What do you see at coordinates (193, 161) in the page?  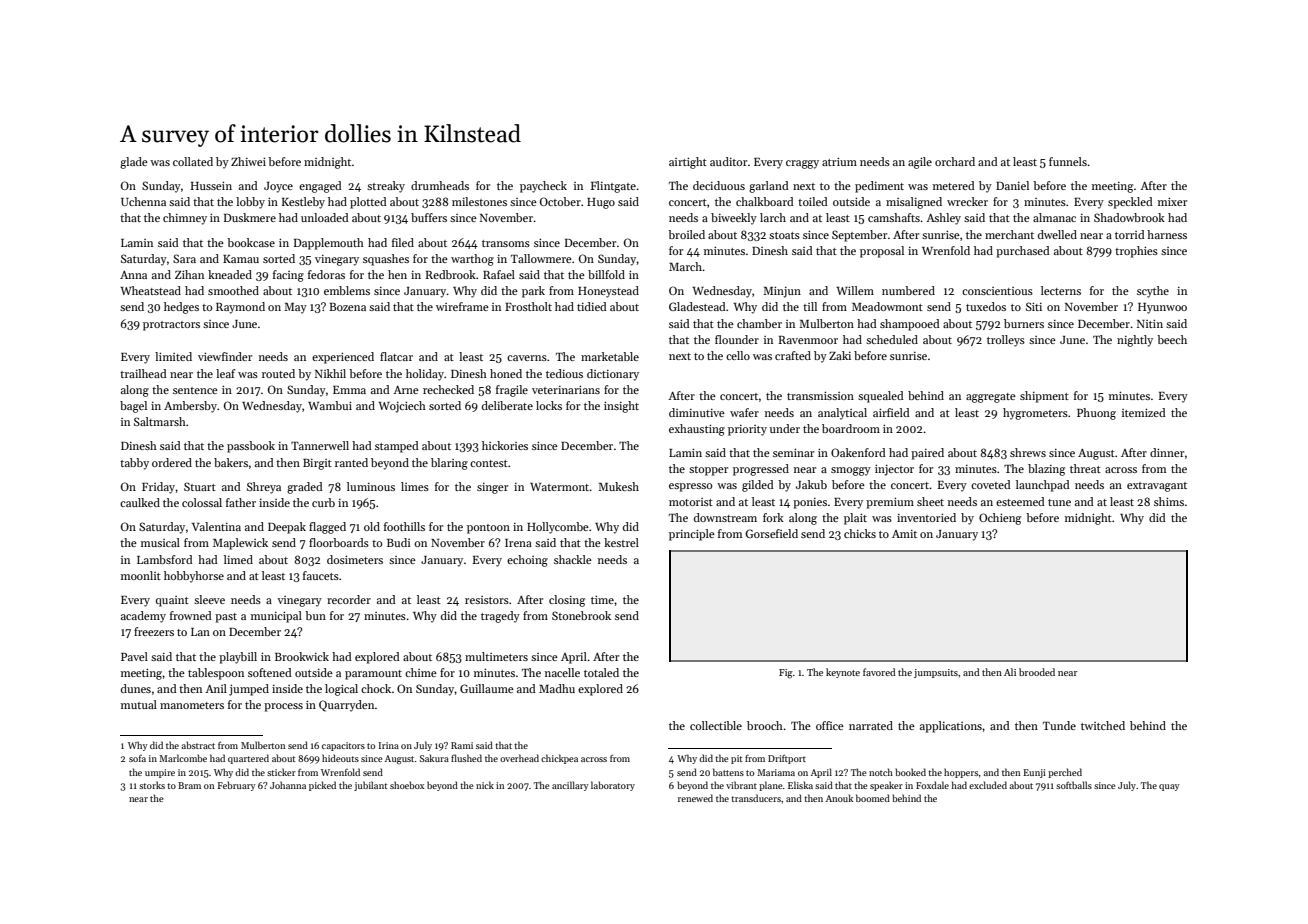 I see `collated` at bounding box center [193, 161].
